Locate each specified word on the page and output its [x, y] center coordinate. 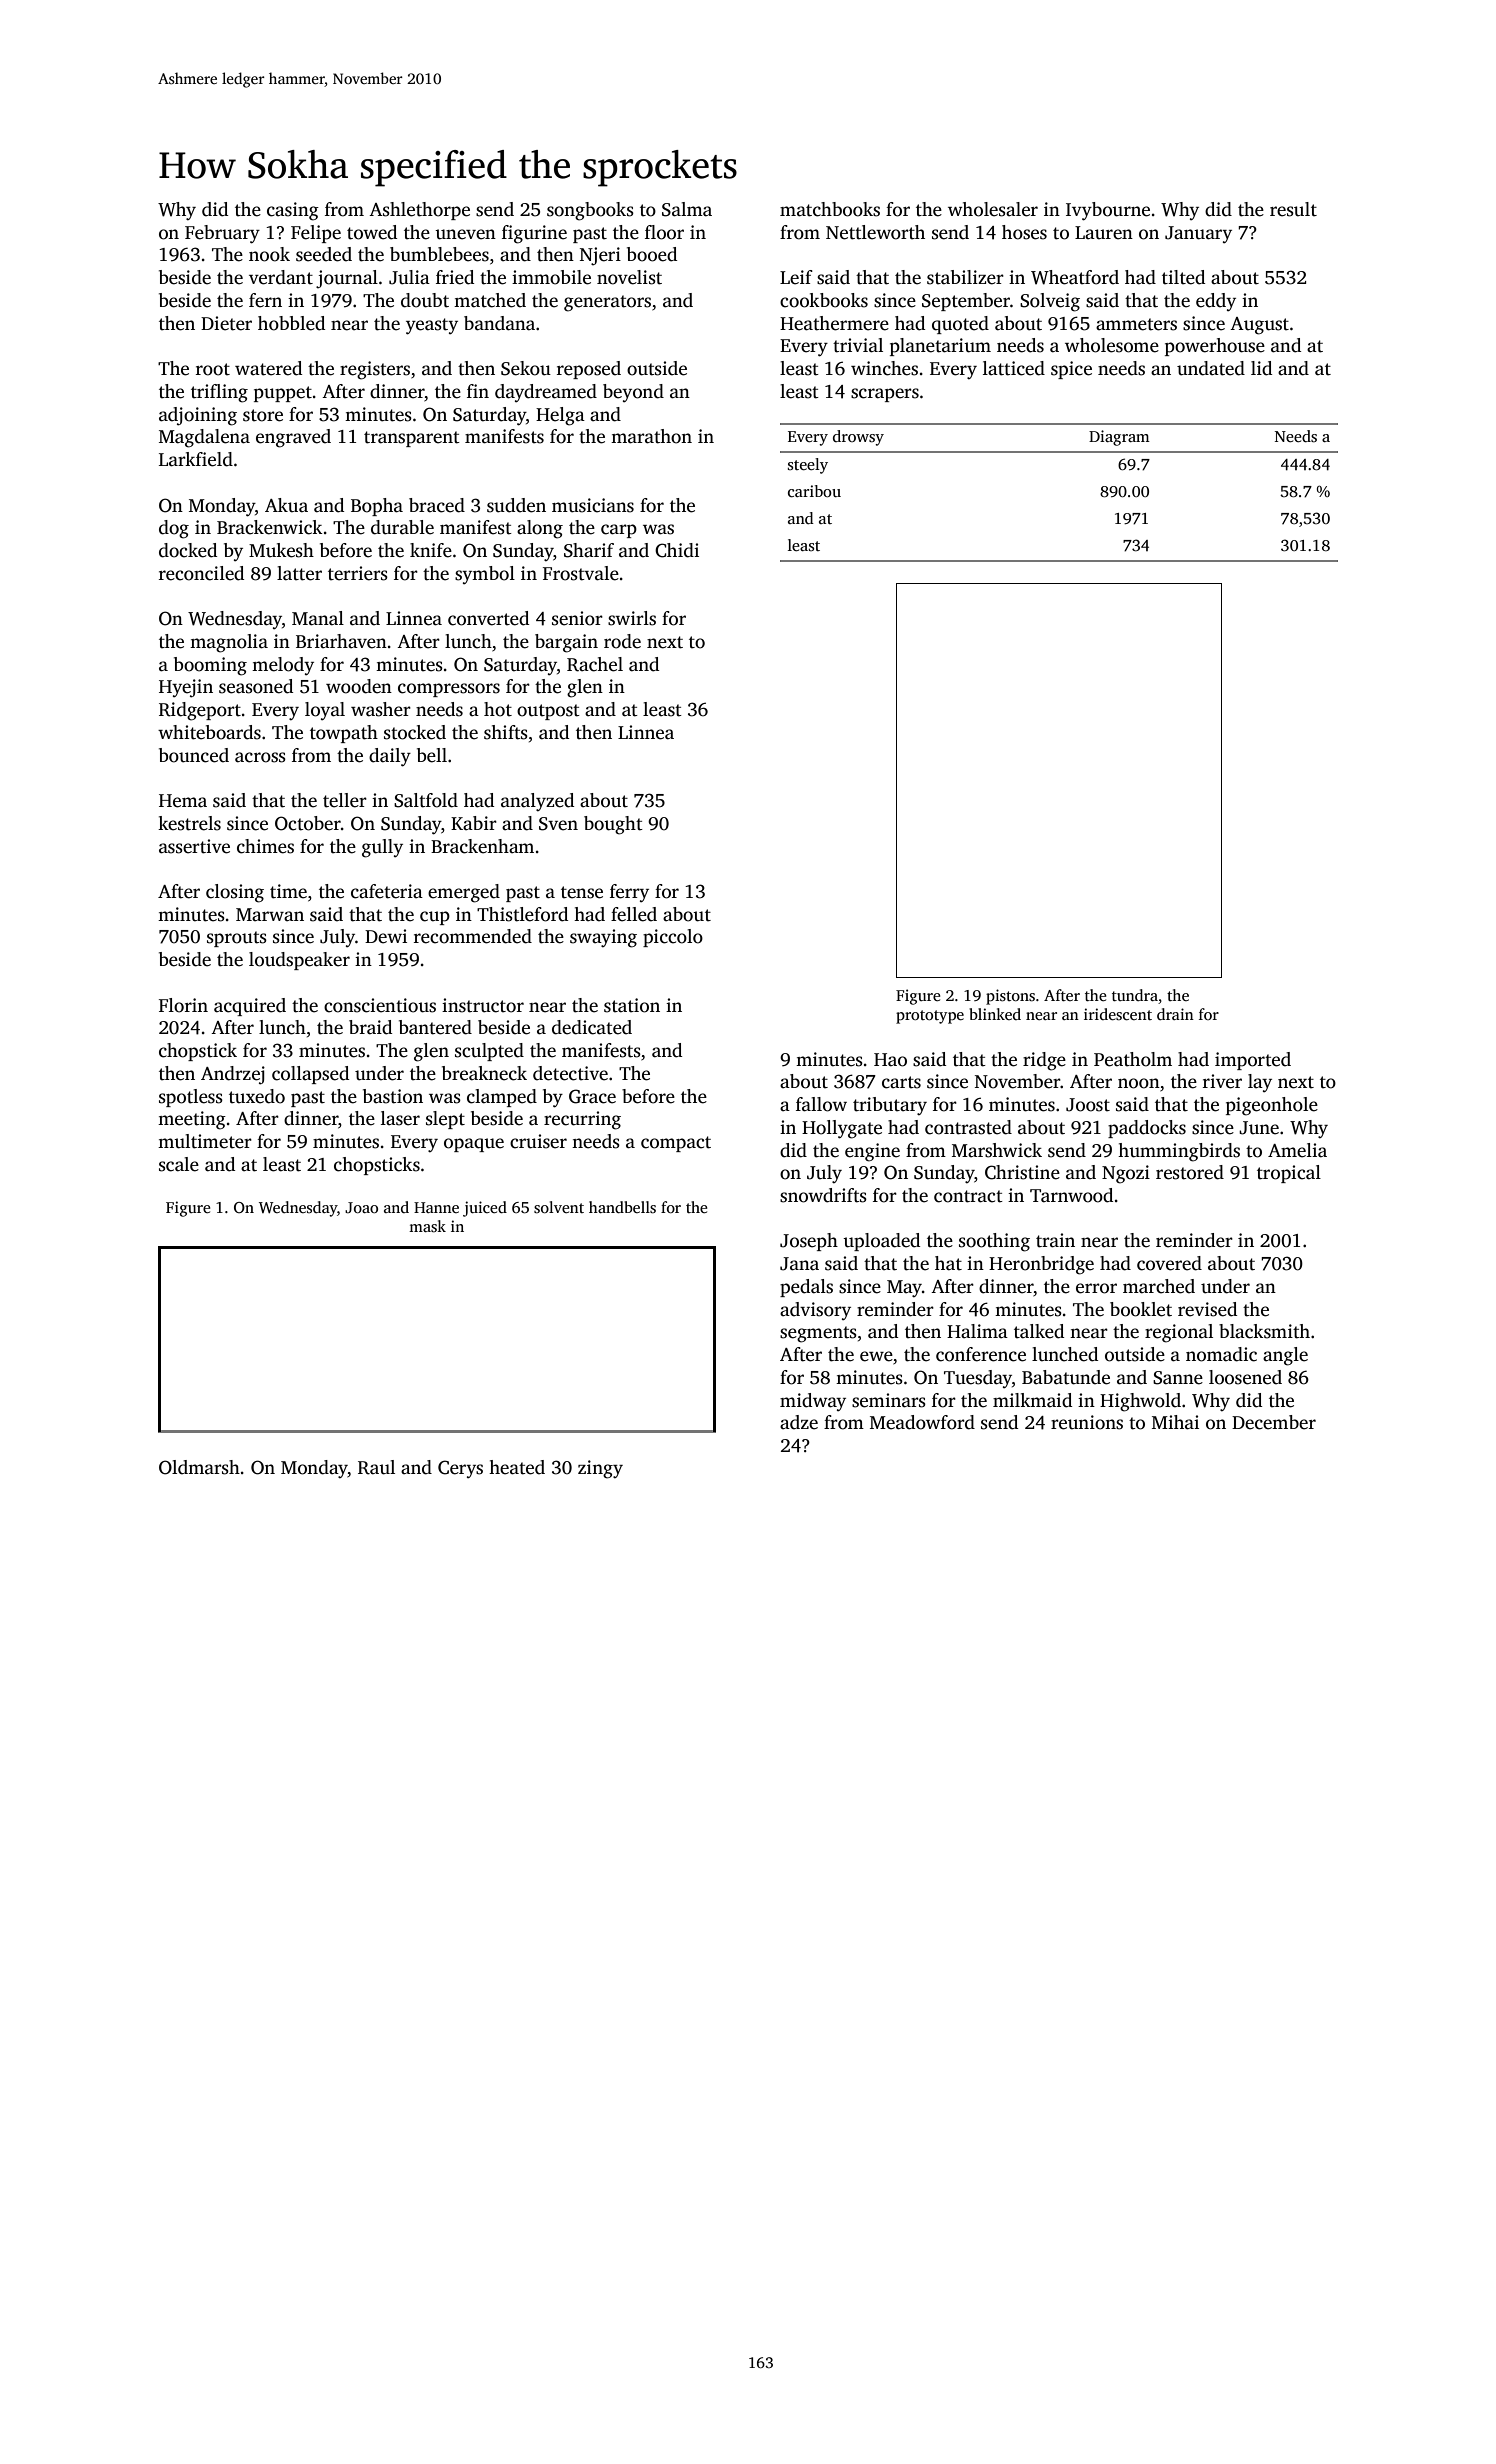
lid [1261, 368]
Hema [183, 801]
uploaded [881, 1242]
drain [1175, 1014]
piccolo [673, 938]
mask [427, 1226]
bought [613, 825]
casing [293, 211]
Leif [796, 277]
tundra [1135, 995]
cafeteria [387, 891]
